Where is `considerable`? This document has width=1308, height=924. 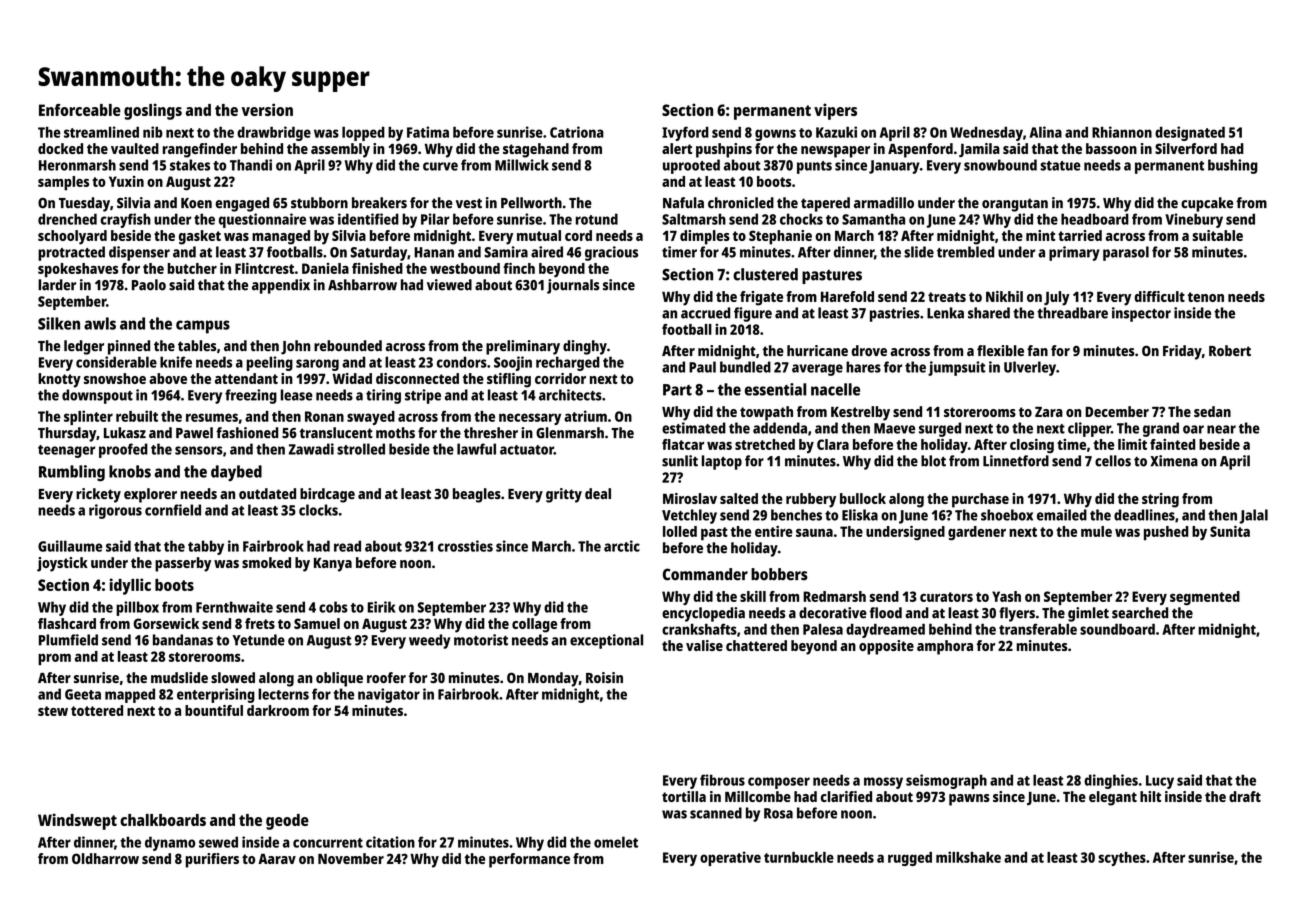
considerable is located at coordinates (116, 362).
